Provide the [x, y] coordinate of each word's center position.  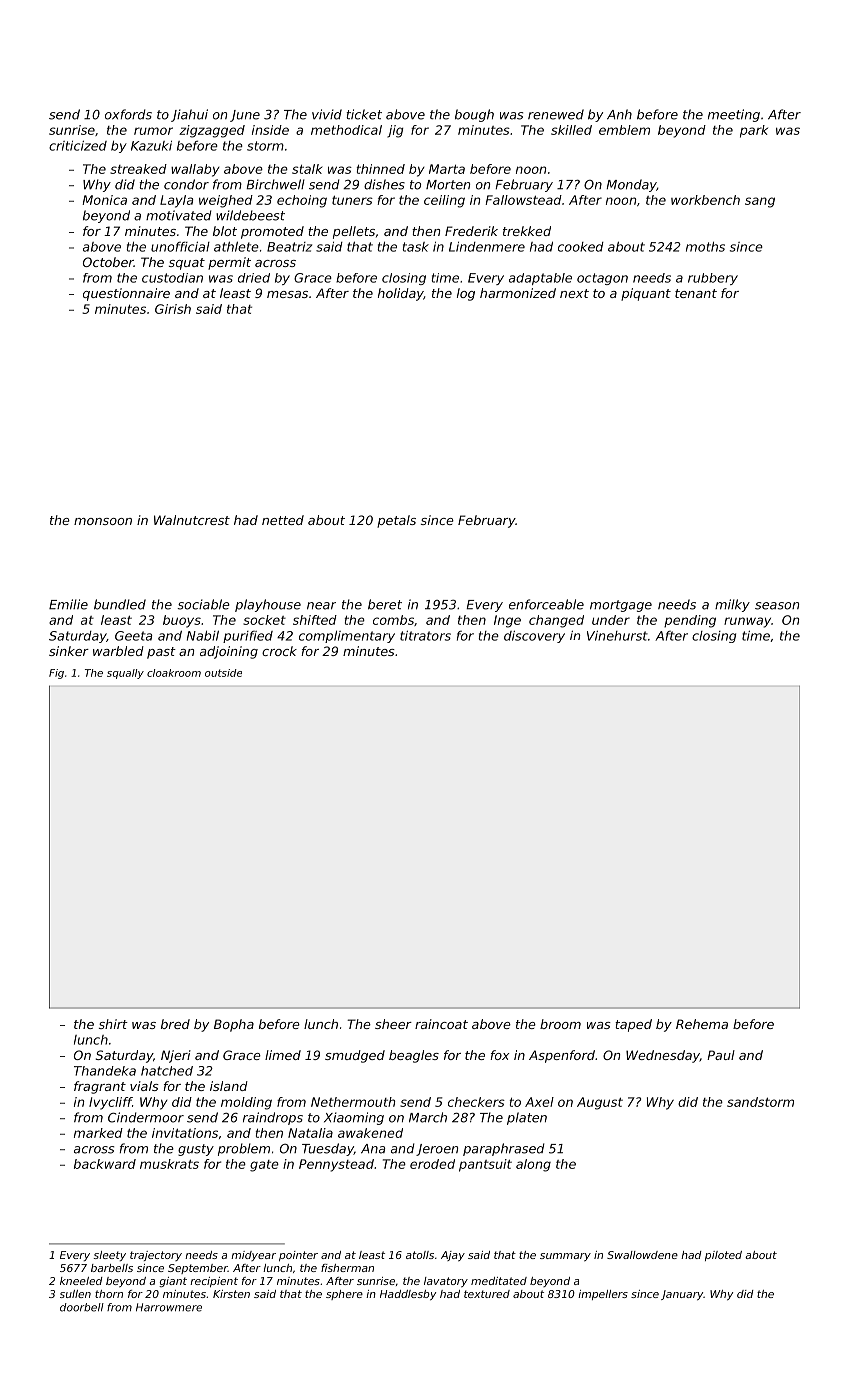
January [682, 1295]
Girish [173, 309]
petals [396, 521]
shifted [315, 620]
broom [560, 1024]
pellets [354, 232]
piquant [646, 294]
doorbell [82, 1307]
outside [223, 673]
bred [175, 1024]
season [777, 606]
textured [487, 1294]
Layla [176, 201]
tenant [696, 293]
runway [747, 622]
